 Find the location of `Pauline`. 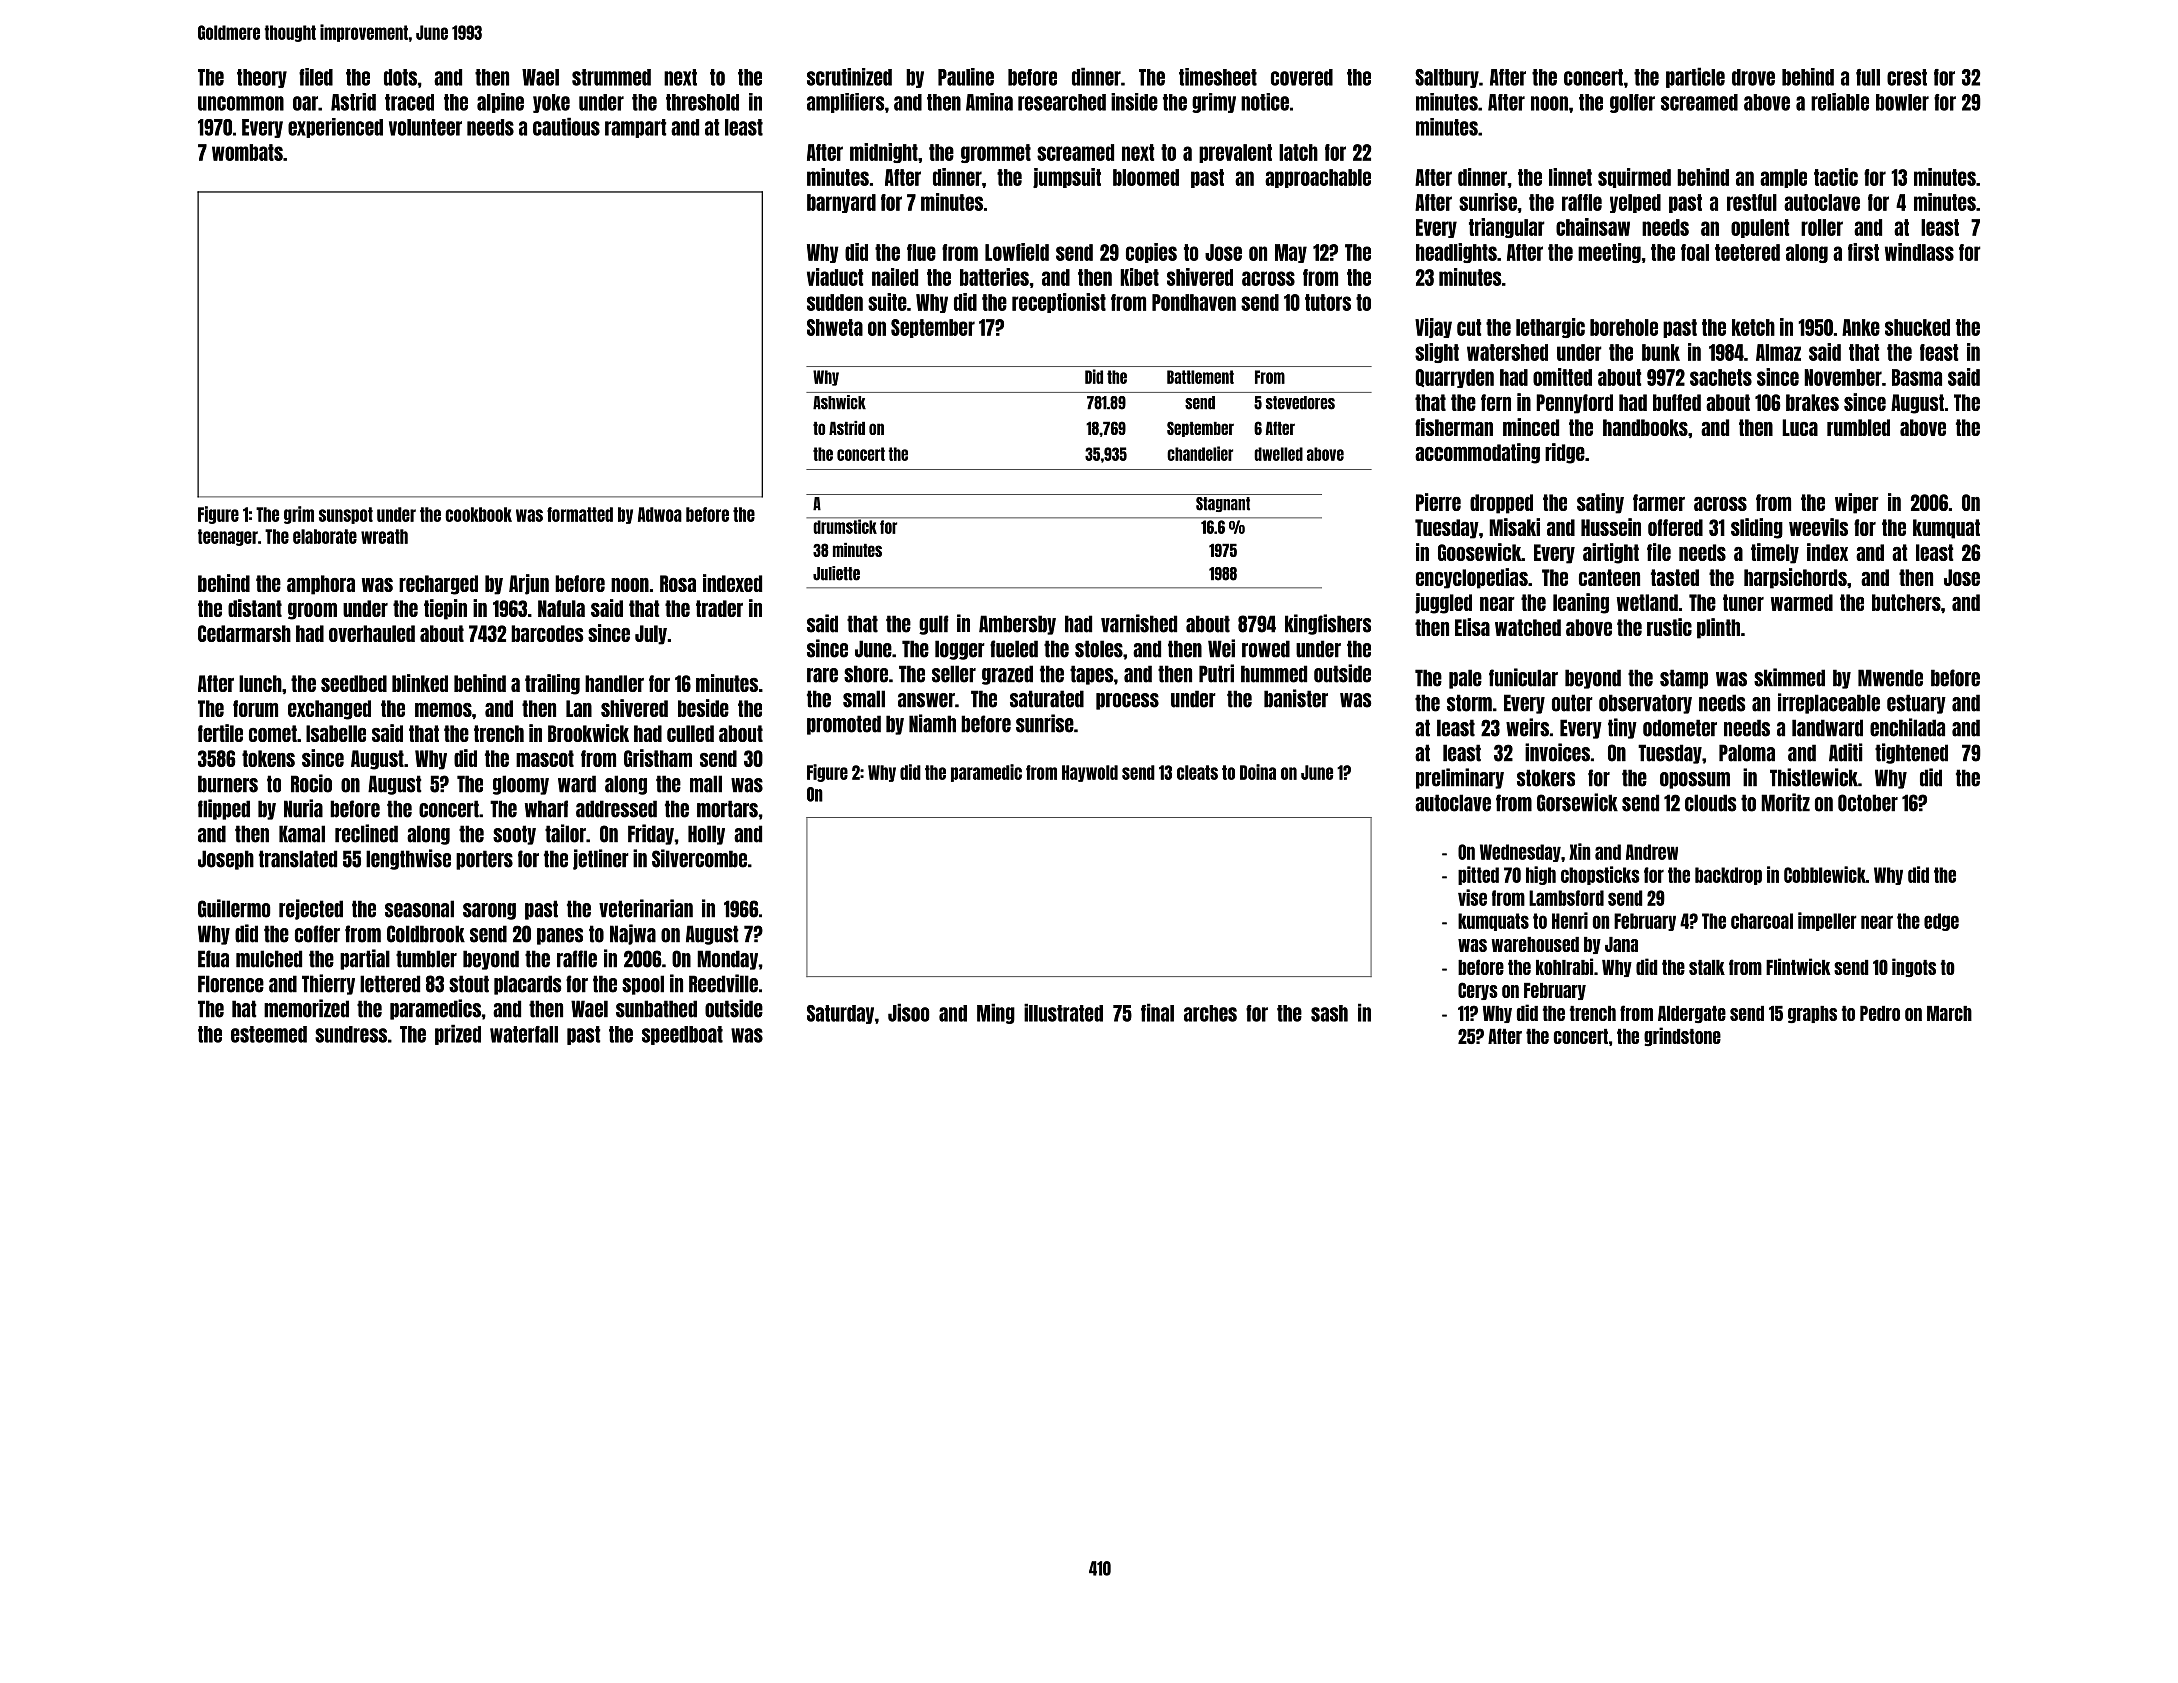

Pauline is located at coordinates (966, 77).
